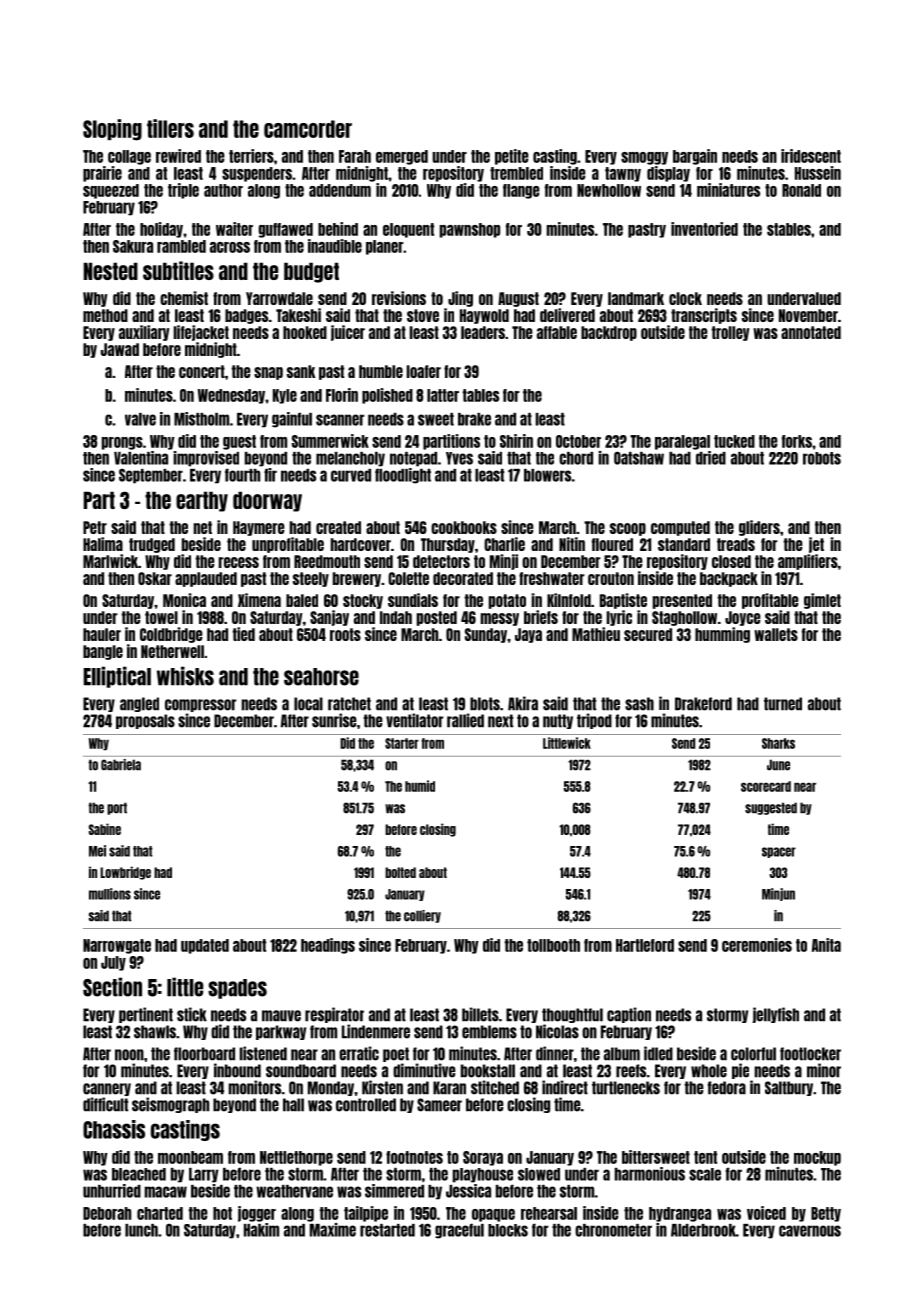 The image size is (924, 1308). Describe the element at coordinates (443, 395) in the image. I see `latter` at that location.
